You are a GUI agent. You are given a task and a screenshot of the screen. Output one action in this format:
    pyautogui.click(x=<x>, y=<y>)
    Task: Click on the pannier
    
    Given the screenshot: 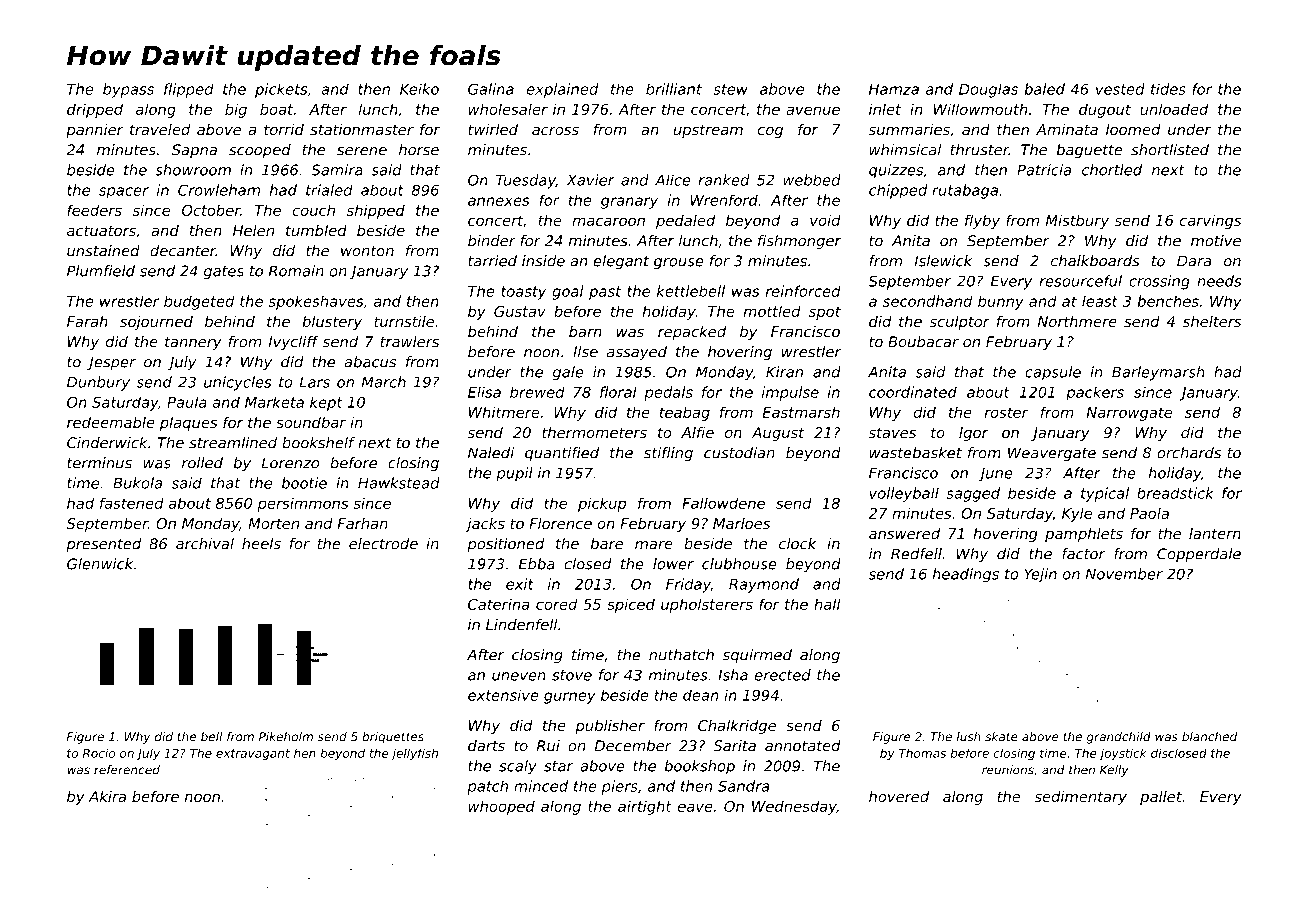 What is the action you would take?
    pyautogui.click(x=95, y=131)
